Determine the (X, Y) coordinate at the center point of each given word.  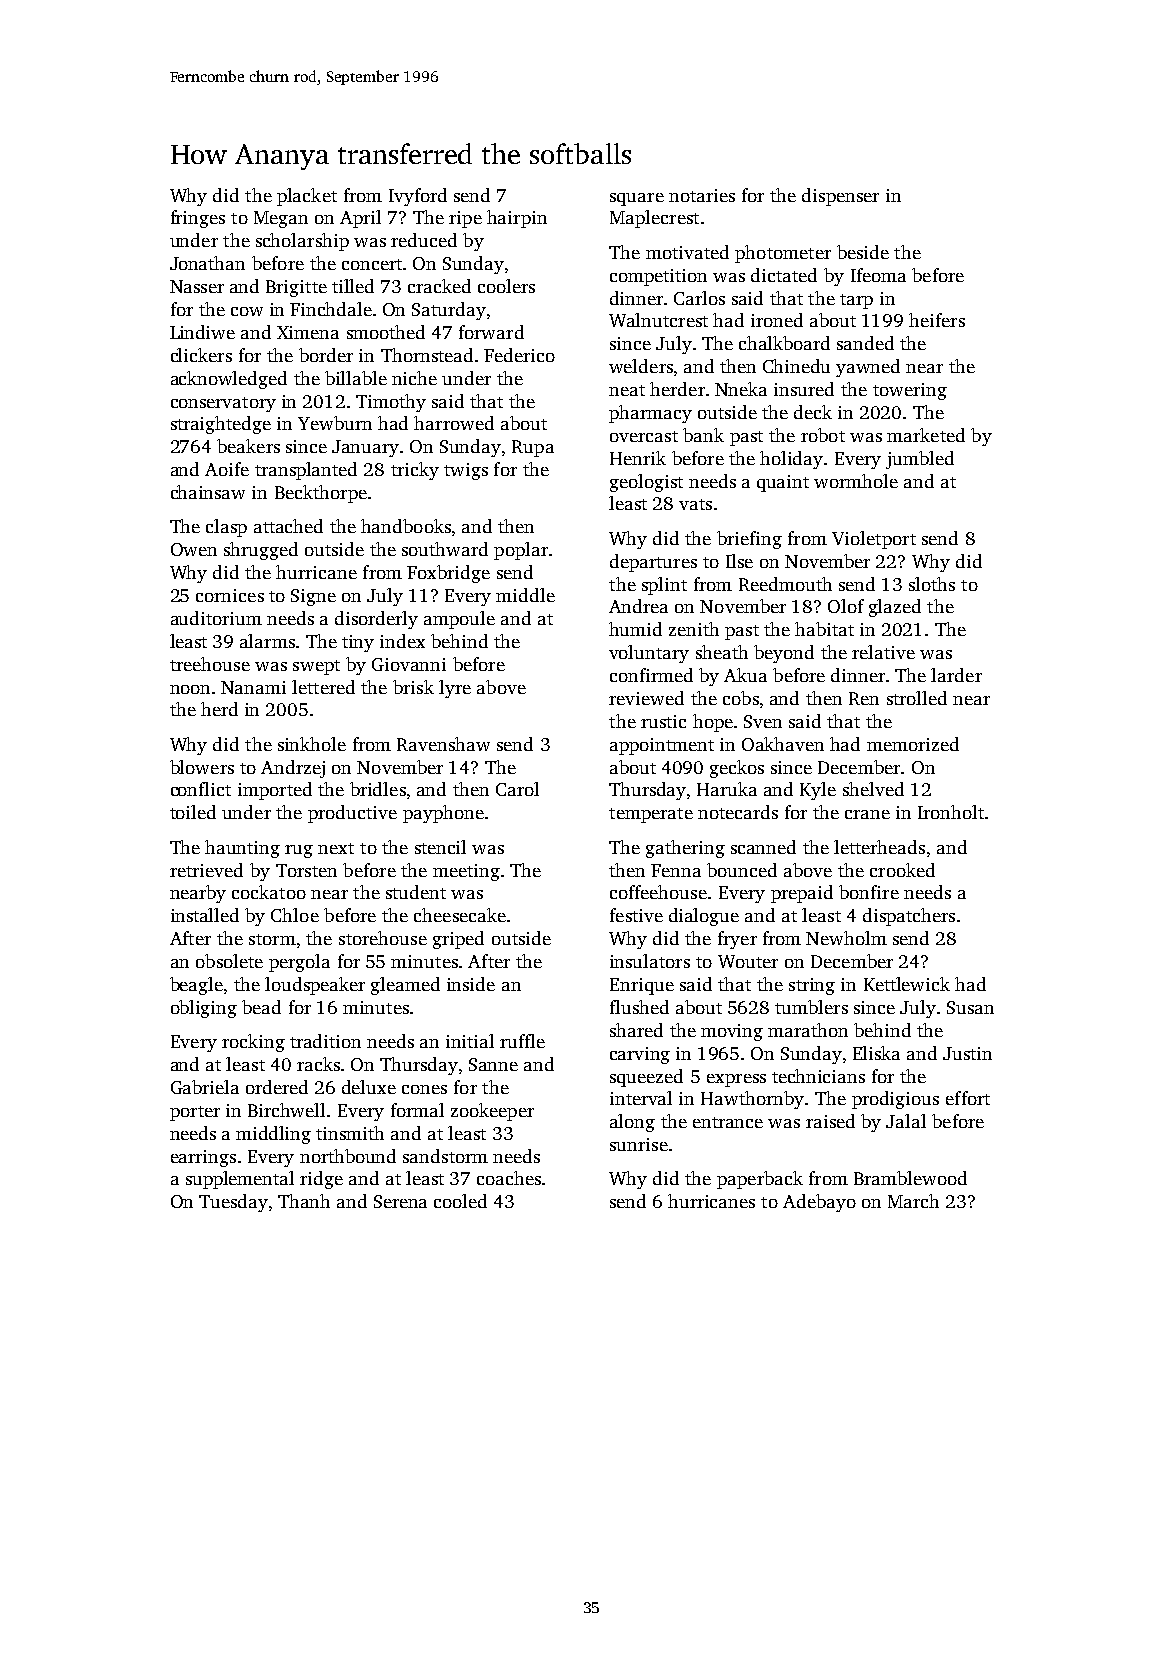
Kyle (818, 791)
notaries (702, 195)
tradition (325, 1041)
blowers (202, 767)
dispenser (840, 197)
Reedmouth (785, 584)
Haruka (727, 789)
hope (713, 723)
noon (190, 689)
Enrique (642, 986)
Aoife (227, 469)
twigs (466, 471)
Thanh (304, 1201)
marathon (808, 1030)
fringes (198, 219)
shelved (873, 789)
